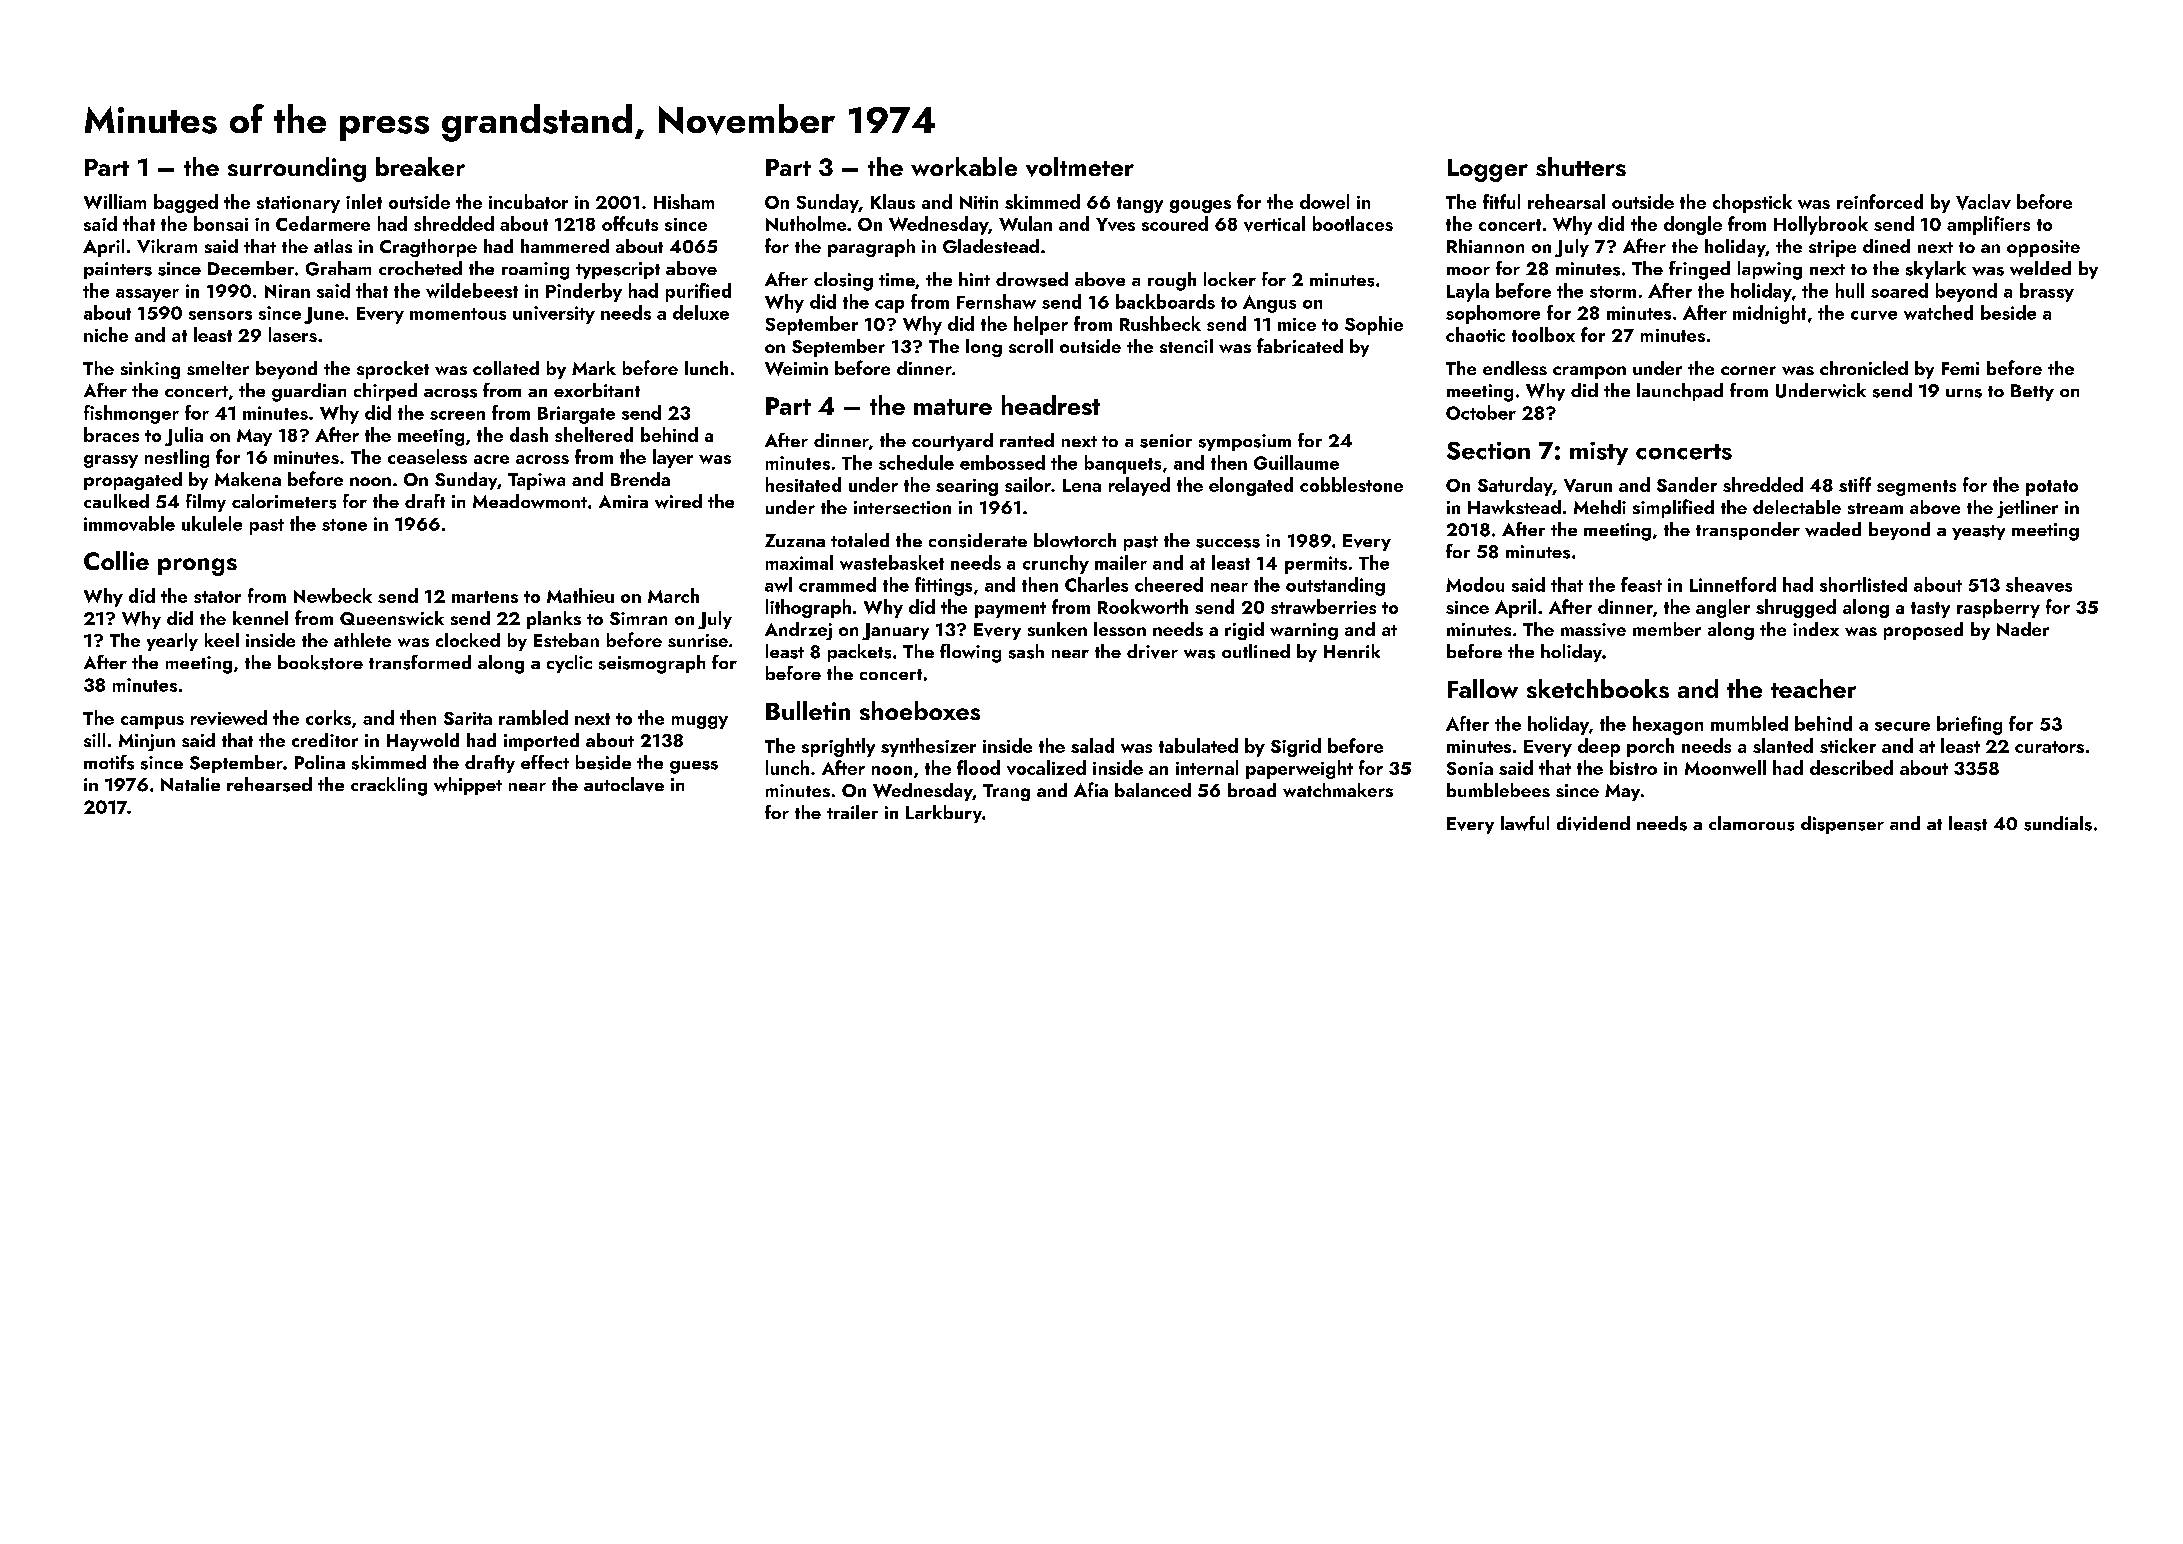  I want to click on Bulletin, so click(808, 710).
